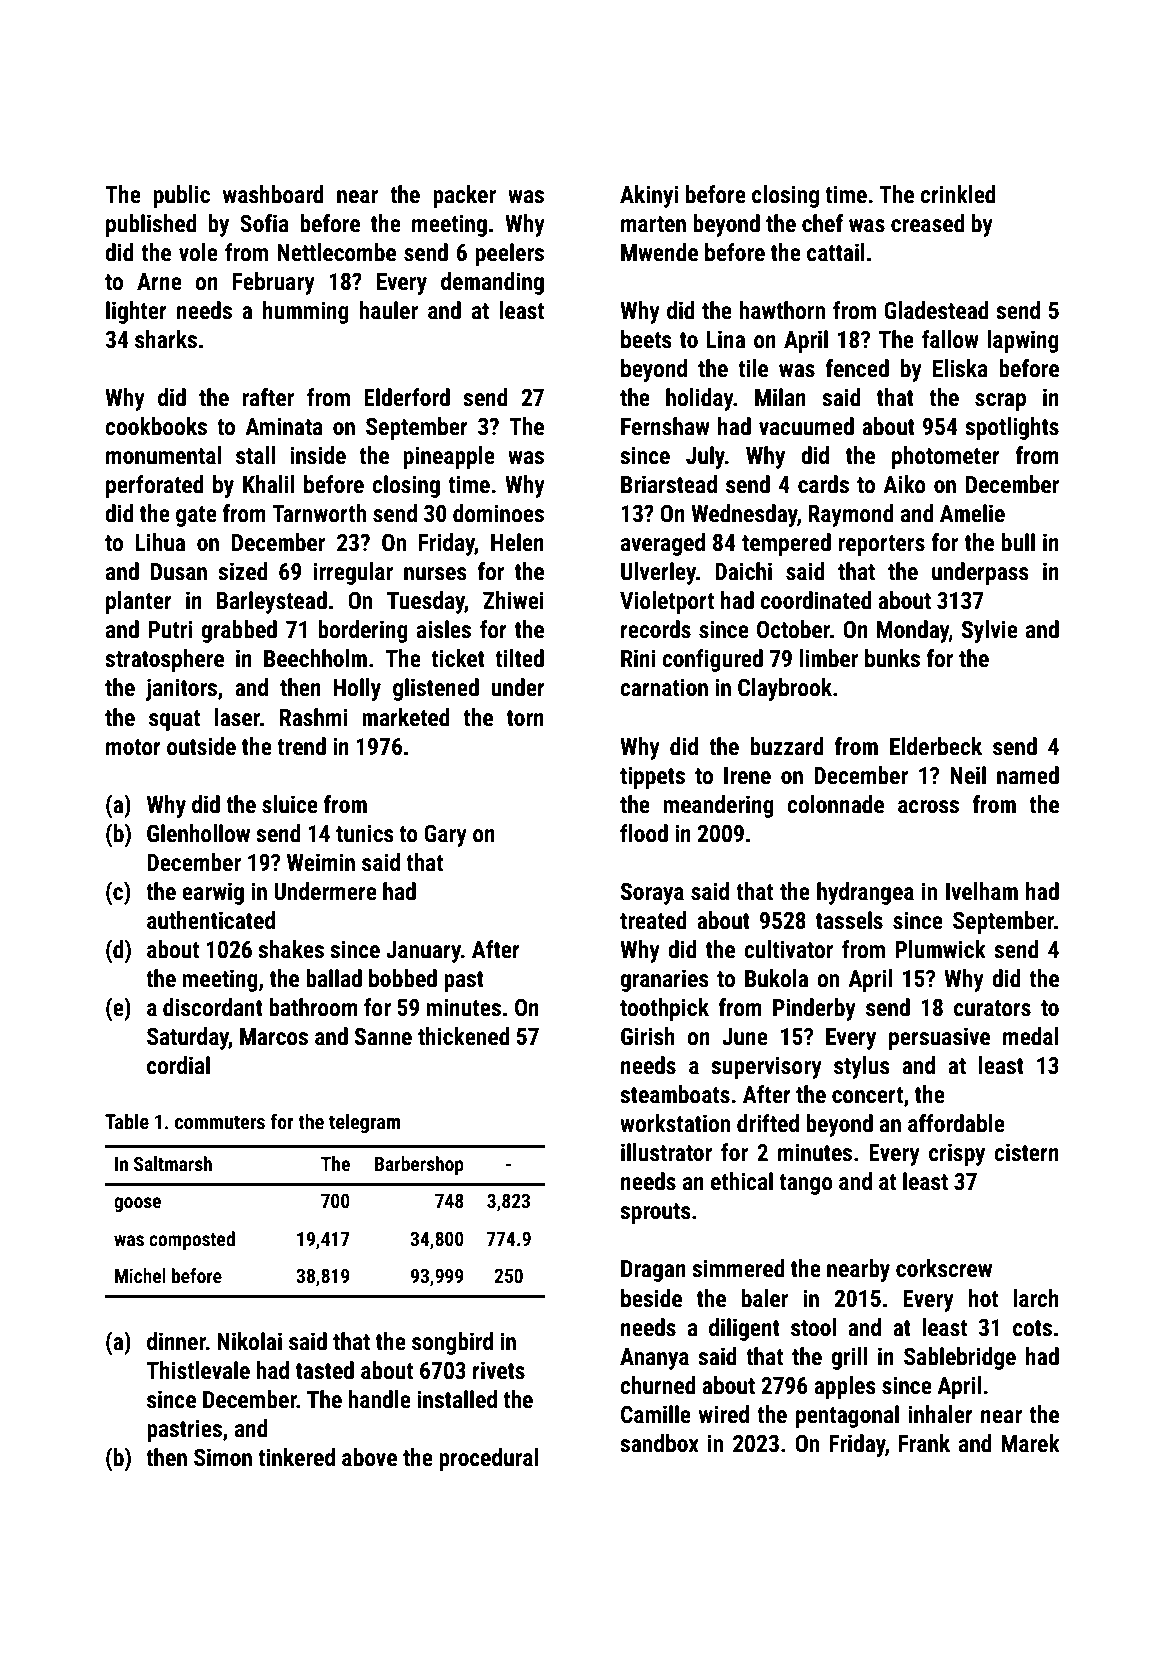 This page has width=1165, height=1654. I want to click on Irene, so click(747, 776).
